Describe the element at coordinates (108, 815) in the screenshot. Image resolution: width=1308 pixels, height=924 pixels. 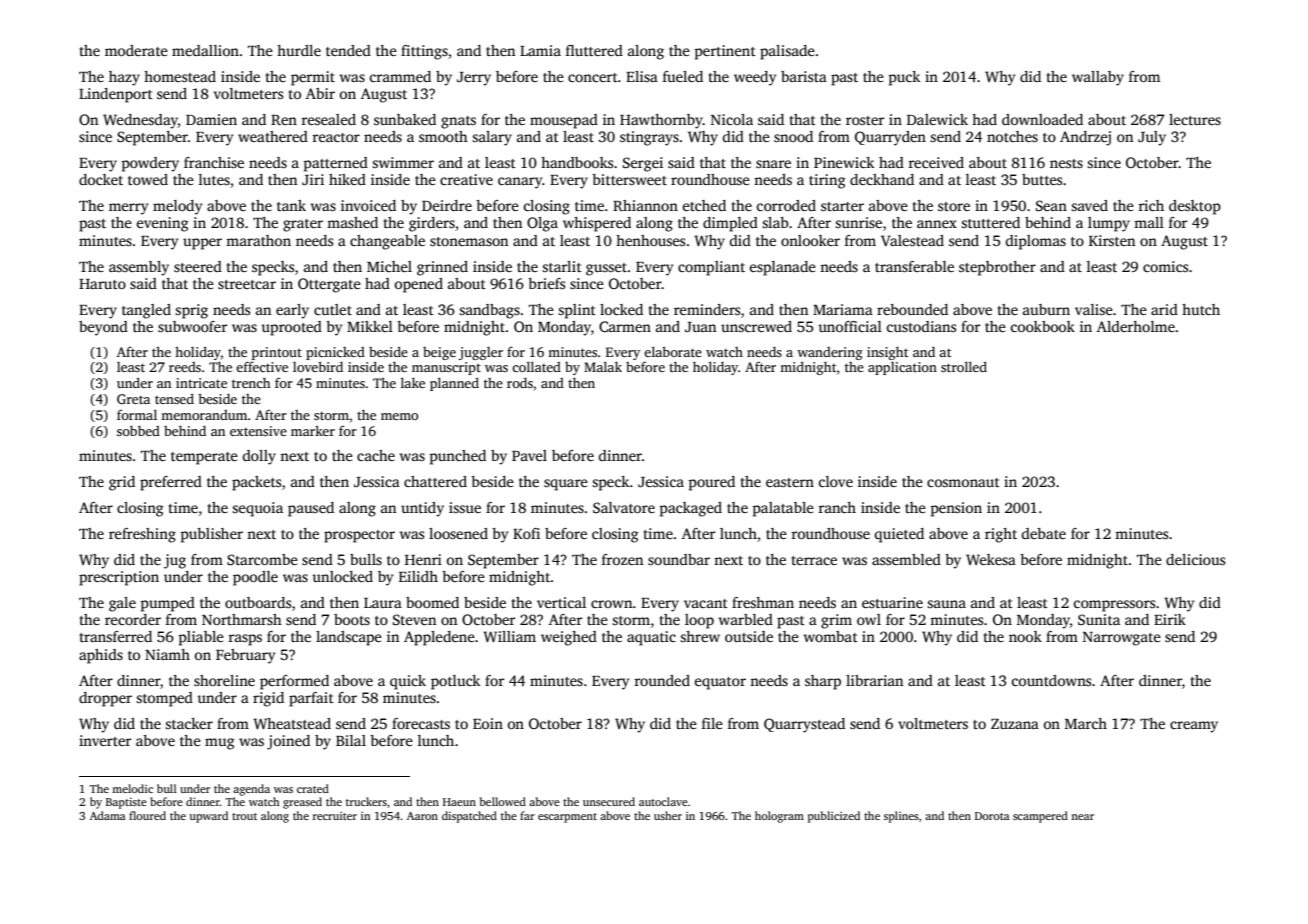
I see `Adama` at that location.
